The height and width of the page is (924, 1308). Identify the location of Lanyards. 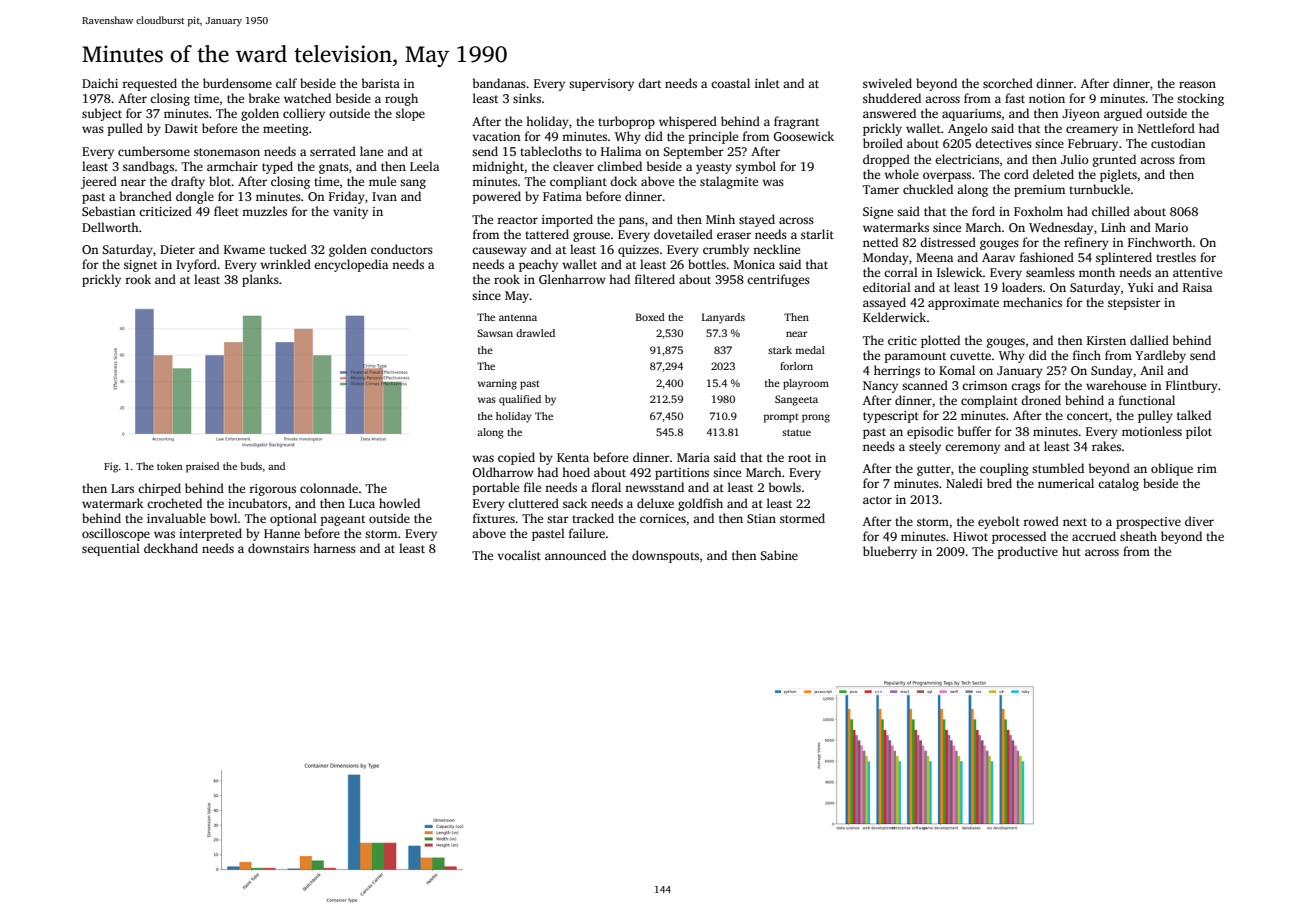
(723, 318).
